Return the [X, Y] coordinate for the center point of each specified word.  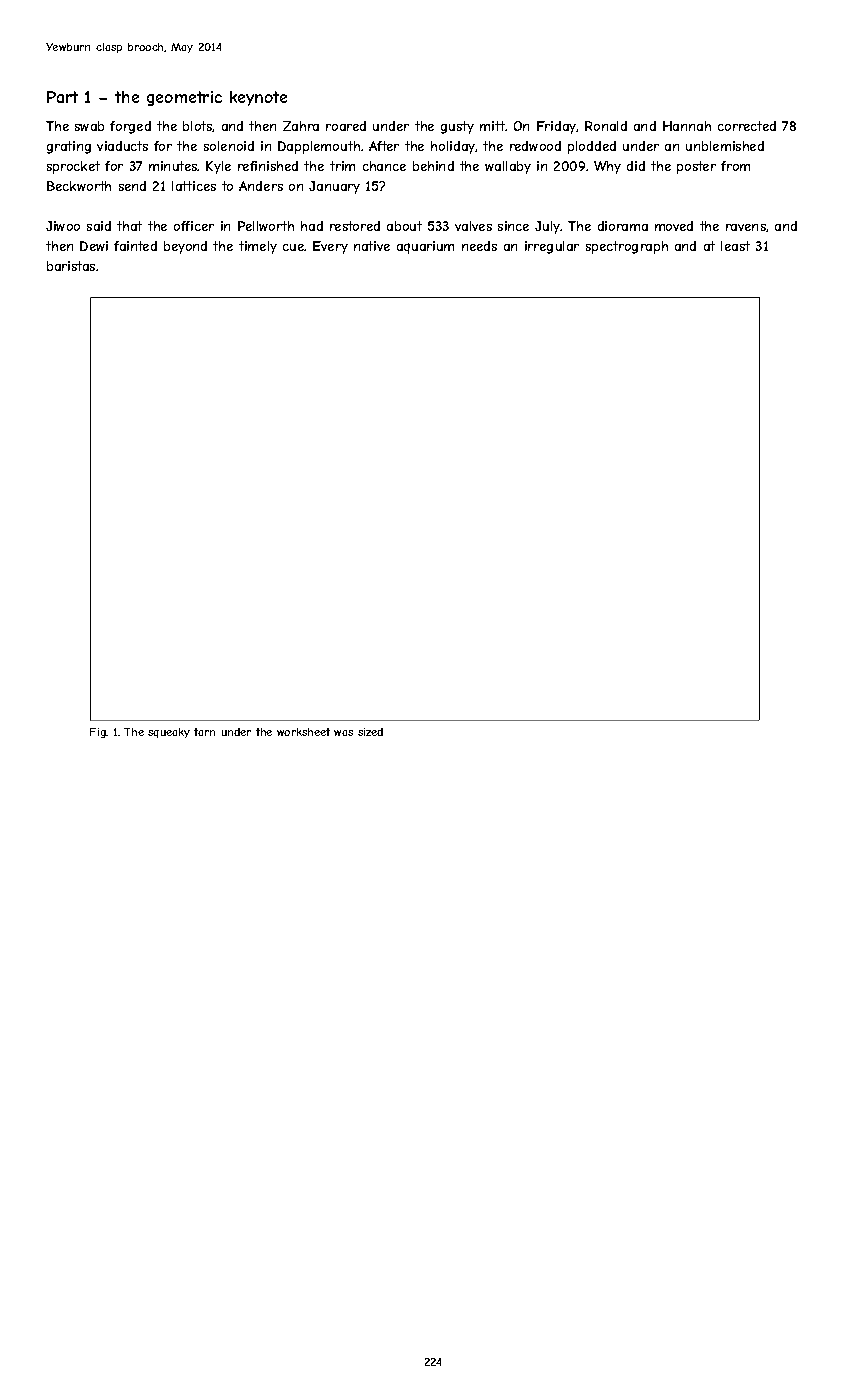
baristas [71, 266]
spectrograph [627, 247]
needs [479, 246]
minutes [173, 166]
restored [355, 226]
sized [370, 732]
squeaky [169, 733]
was [343, 733]
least [735, 246]
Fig [98, 733]
